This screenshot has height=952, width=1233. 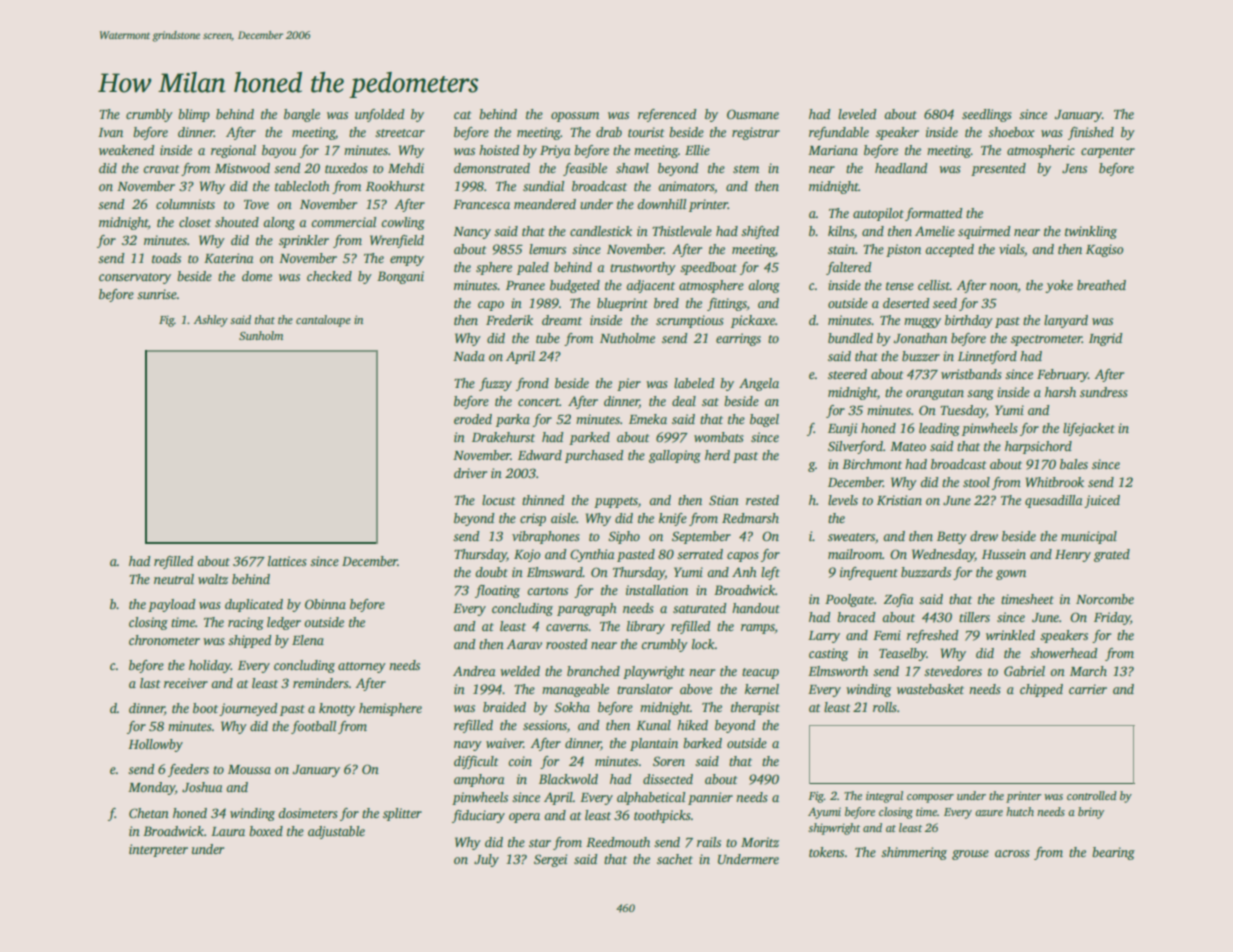 What do you see at coordinates (572, 707) in the screenshot?
I see `Sokha` at bounding box center [572, 707].
